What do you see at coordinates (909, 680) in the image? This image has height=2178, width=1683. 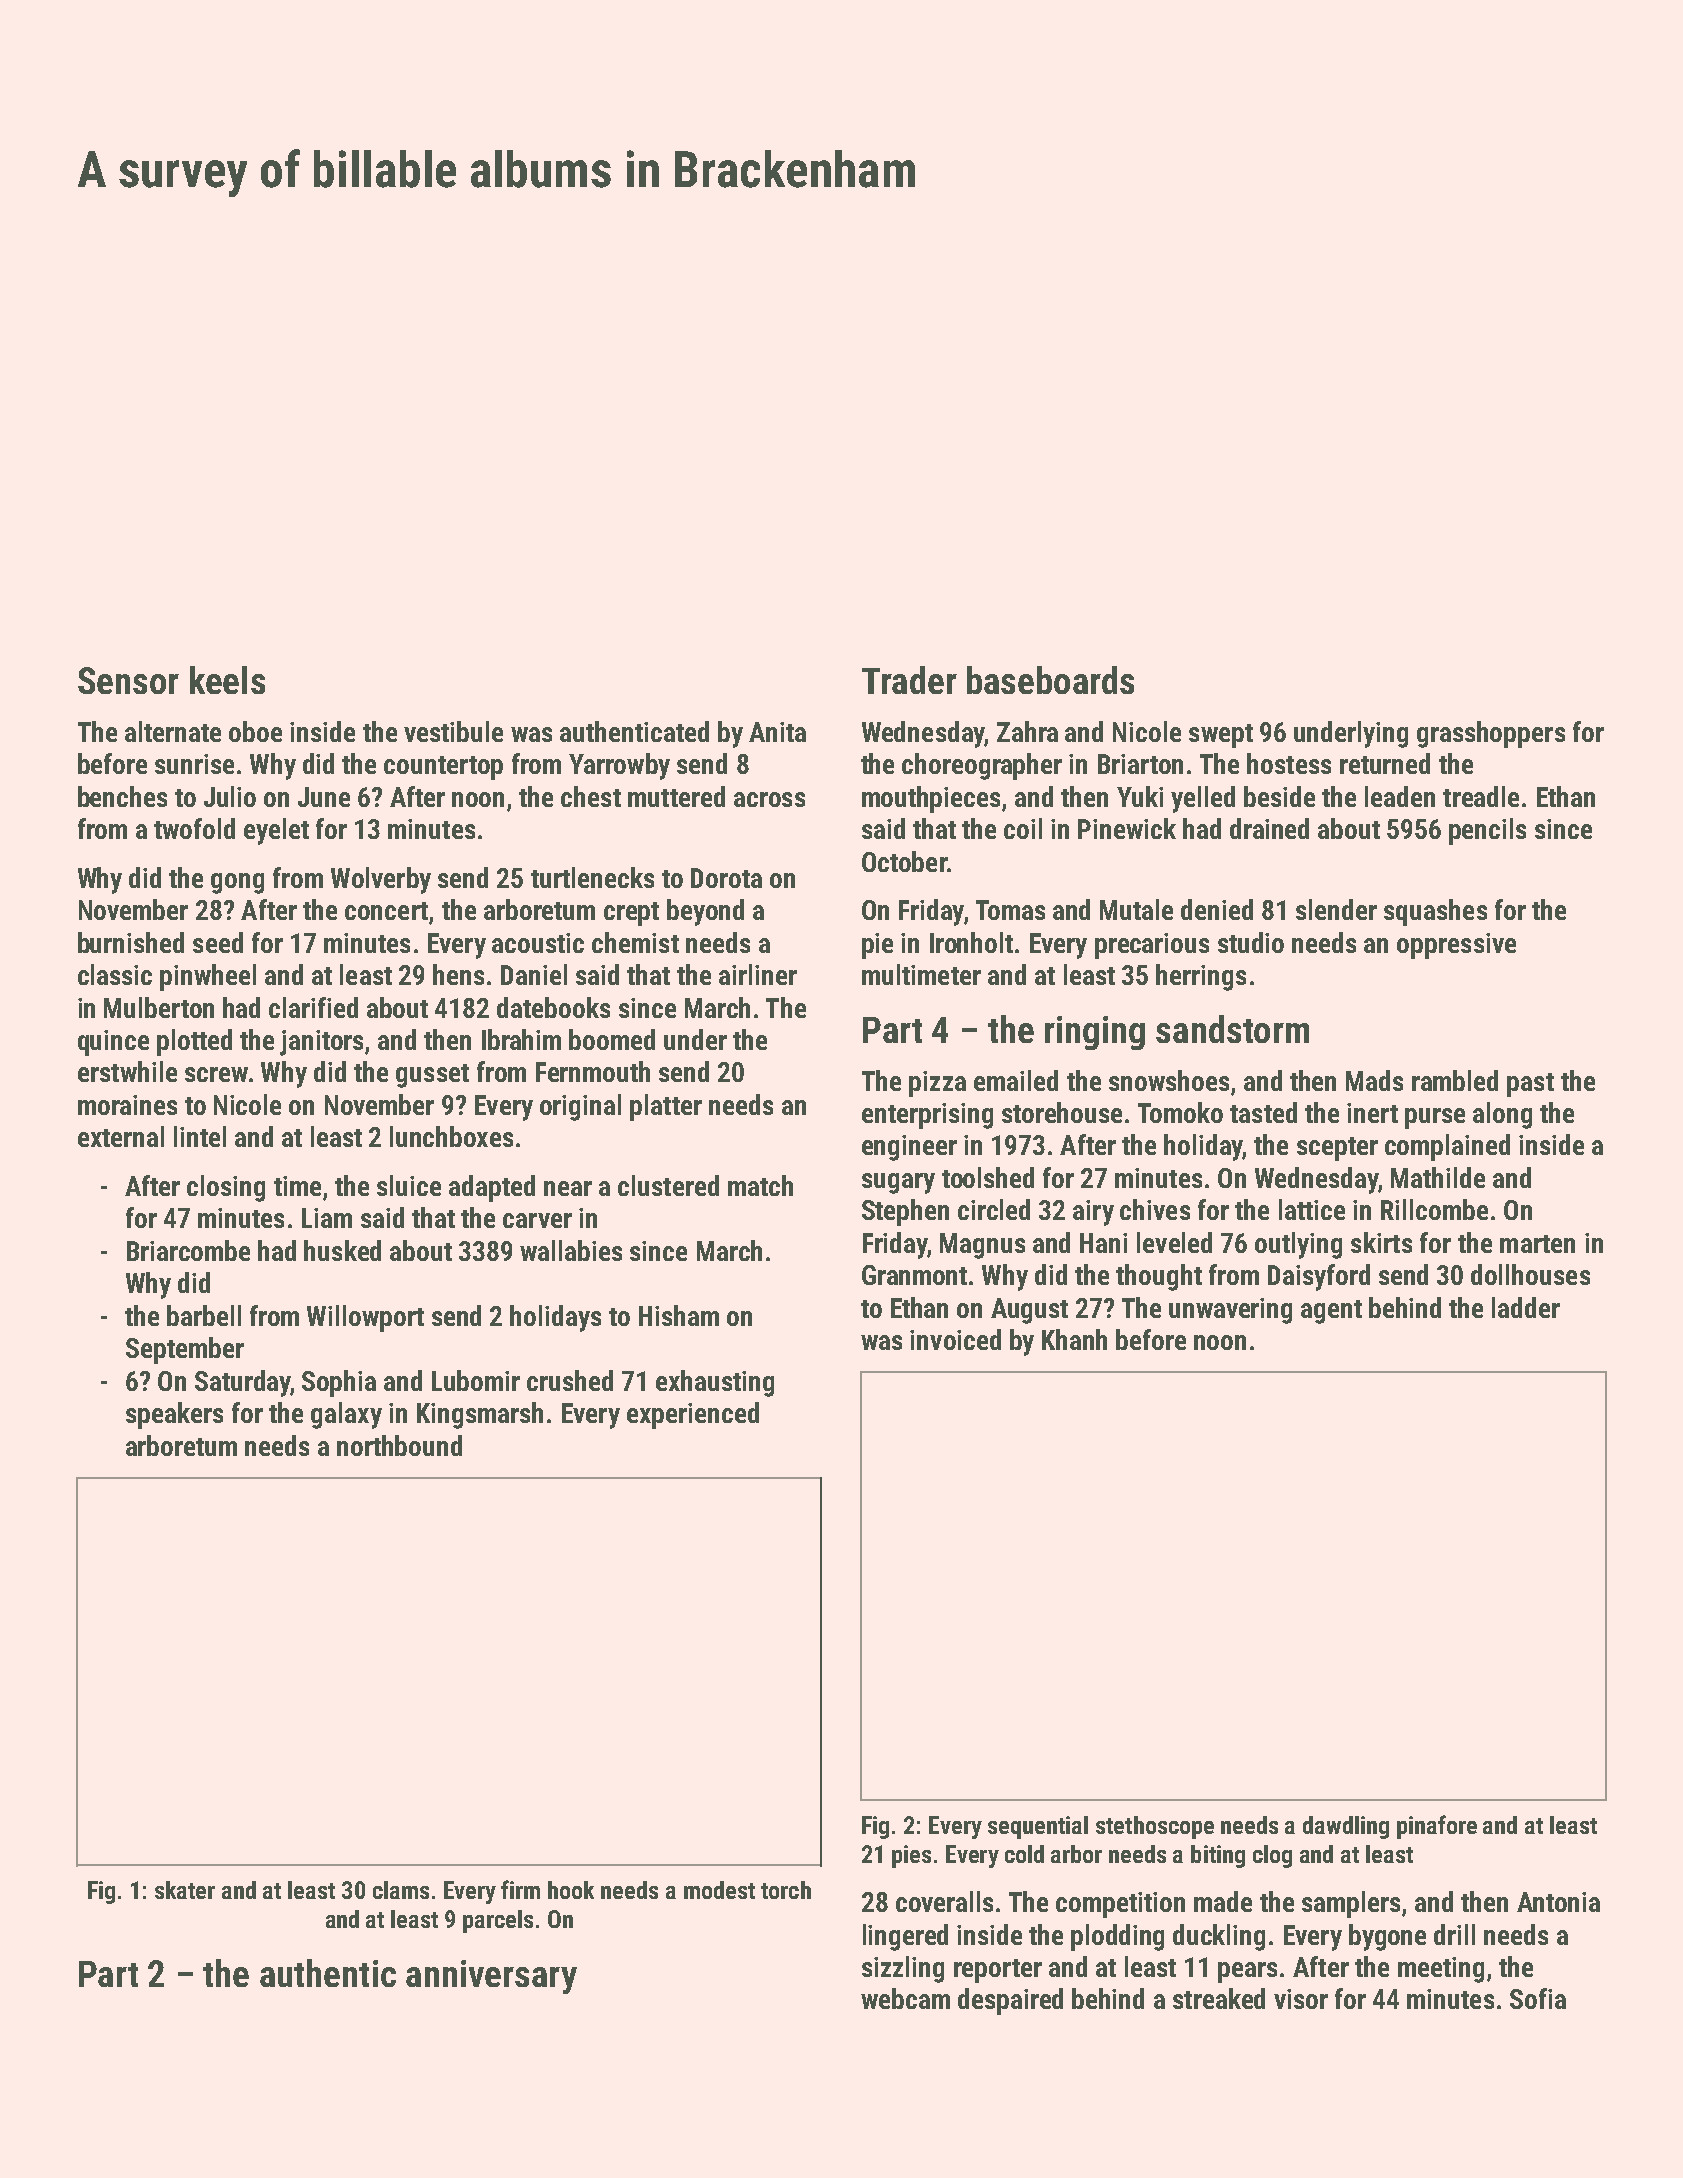 I see `Trader` at bounding box center [909, 680].
